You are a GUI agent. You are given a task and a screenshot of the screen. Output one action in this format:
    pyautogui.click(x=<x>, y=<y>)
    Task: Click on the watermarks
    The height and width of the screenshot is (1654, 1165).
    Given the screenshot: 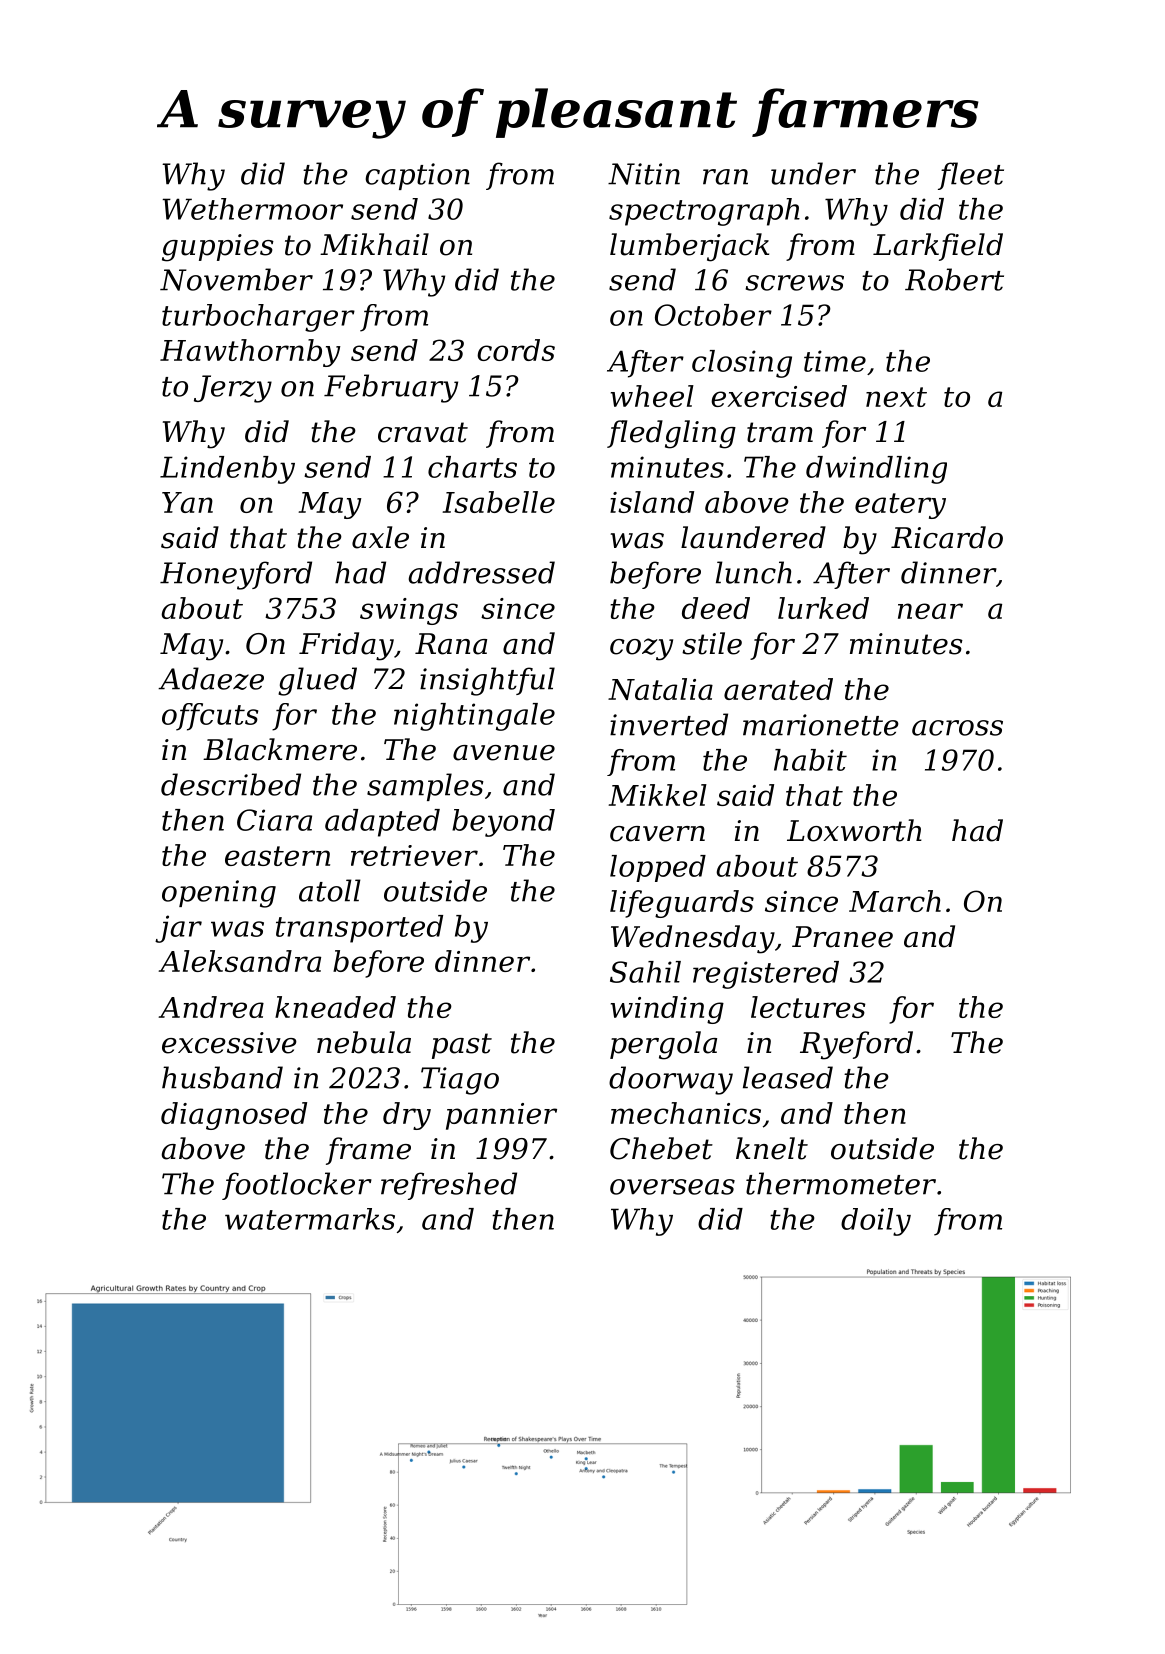 What is the action you would take?
    pyautogui.click(x=310, y=1219)
